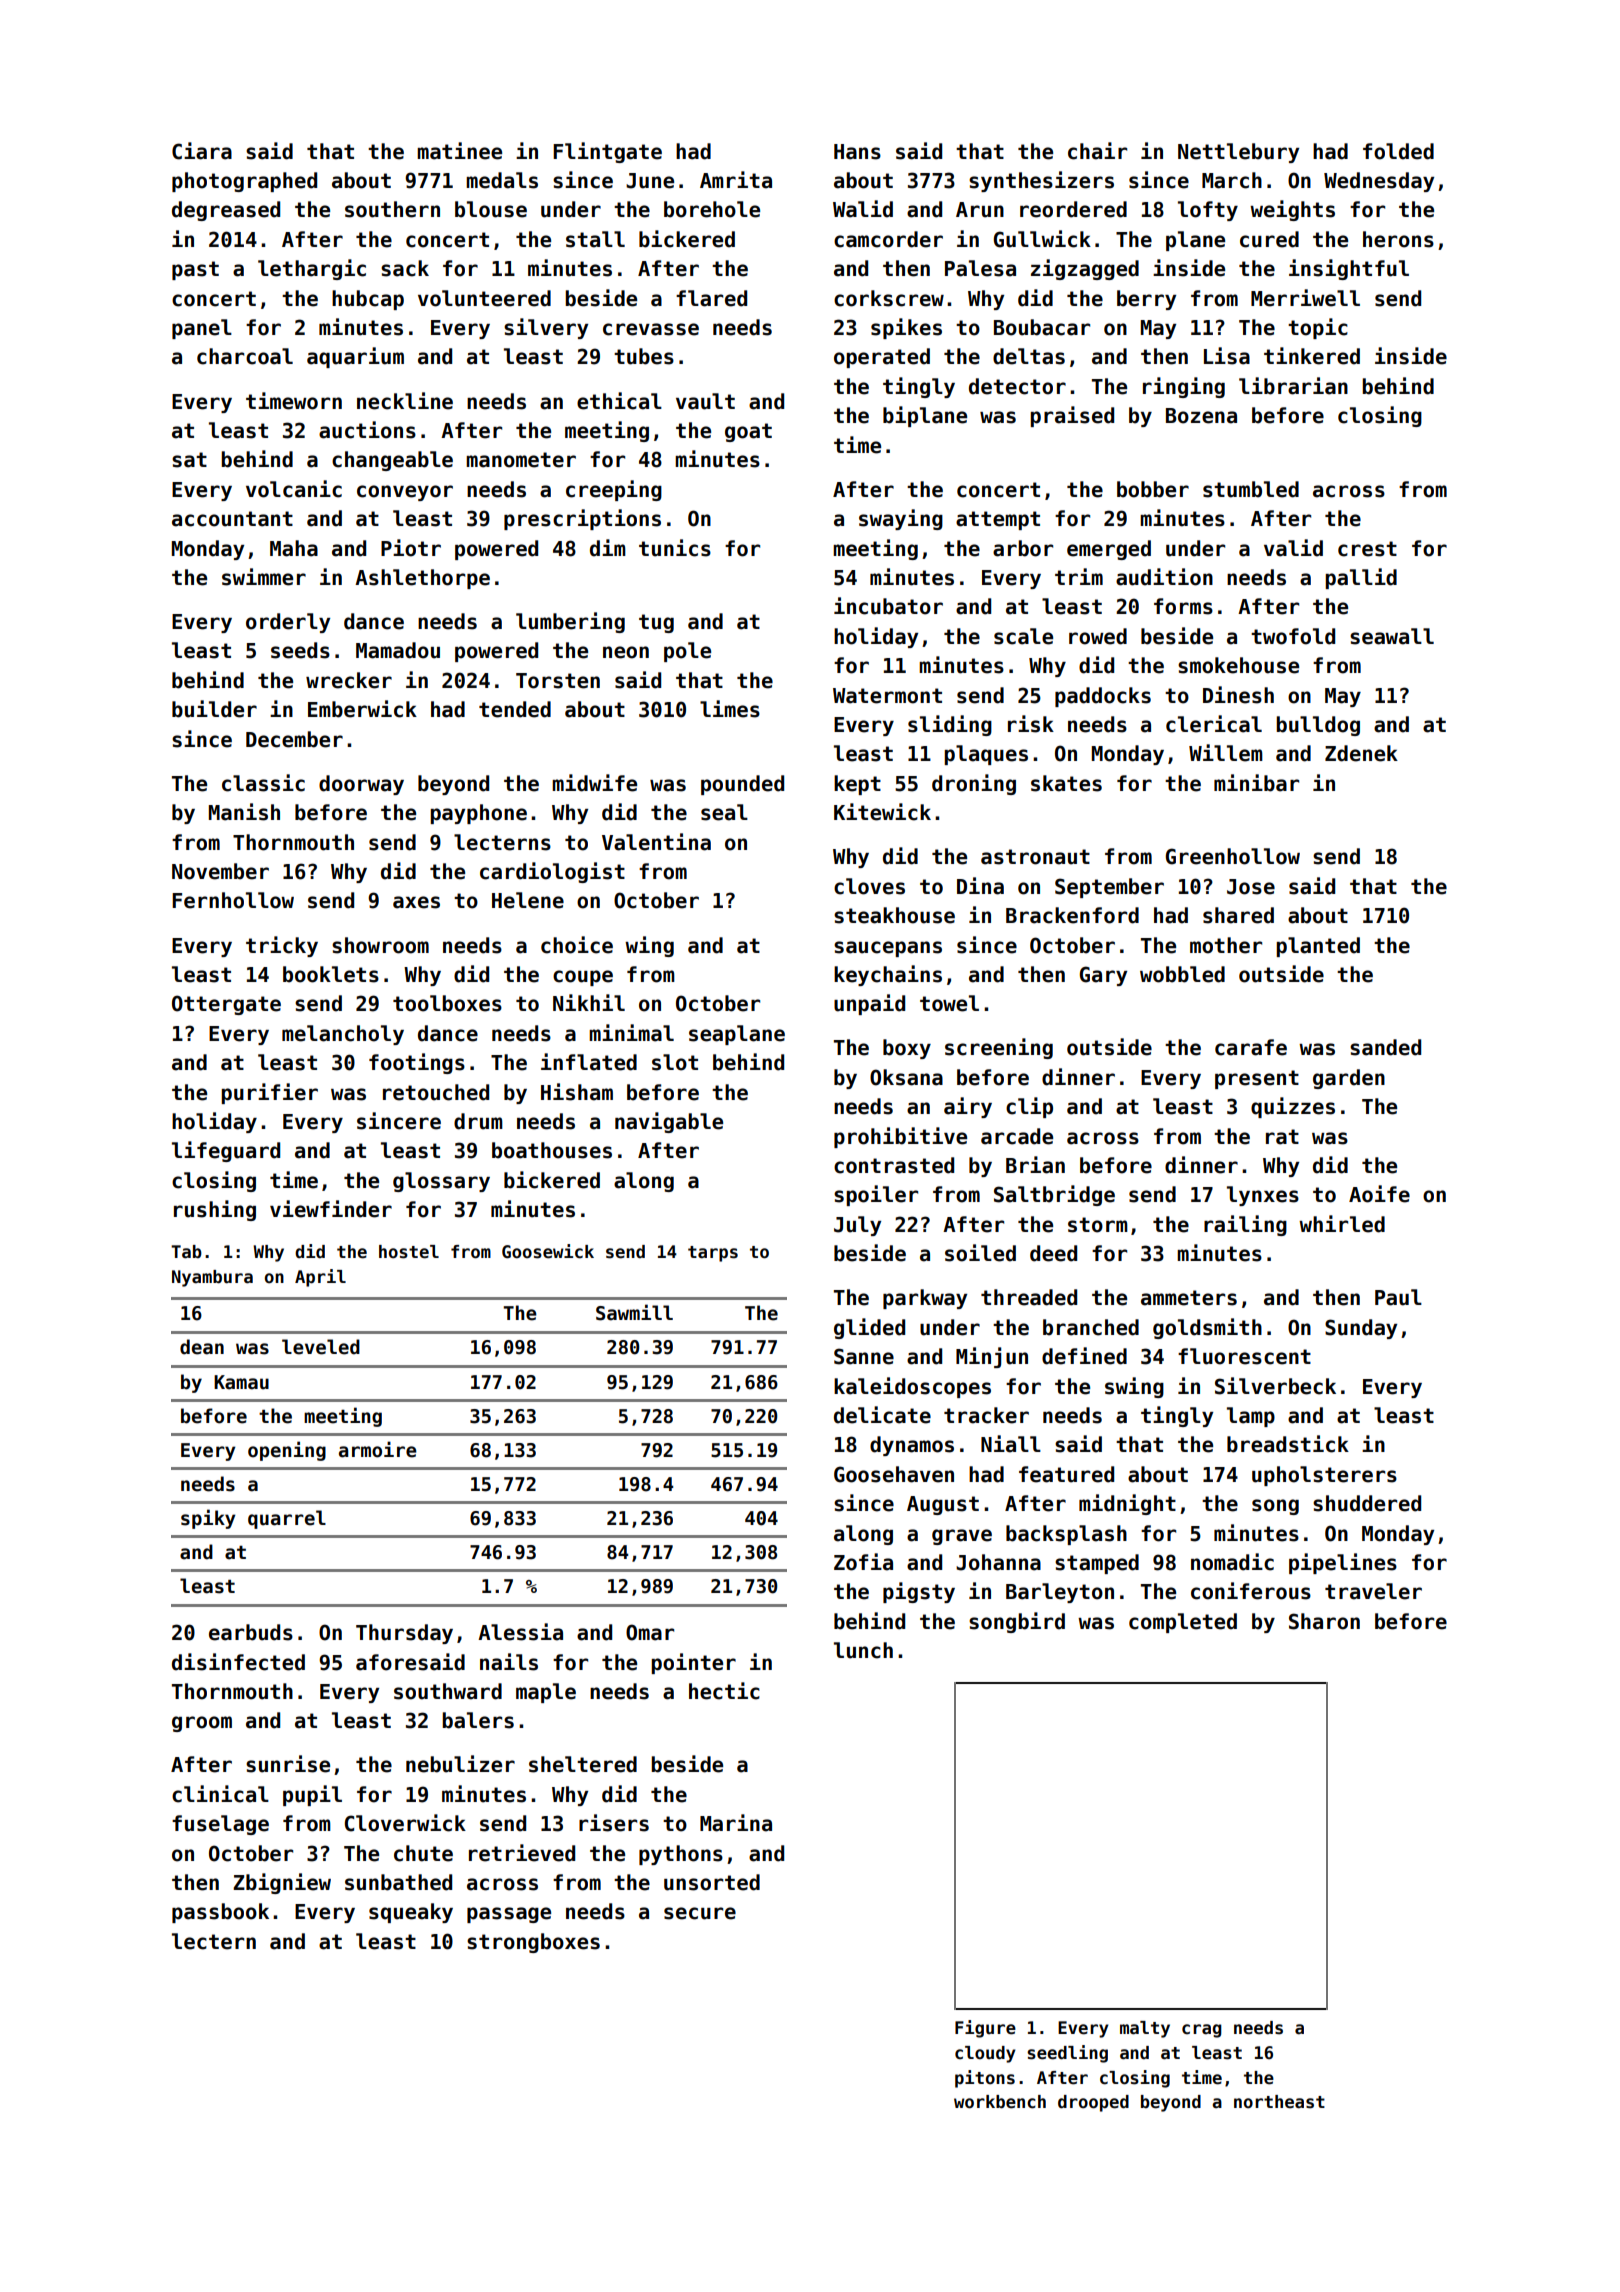 Image resolution: width=1620 pixels, height=2292 pixels. Describe the element at coordinates (1000, 2102) in the screenshot. I see `workbench` at that location.
